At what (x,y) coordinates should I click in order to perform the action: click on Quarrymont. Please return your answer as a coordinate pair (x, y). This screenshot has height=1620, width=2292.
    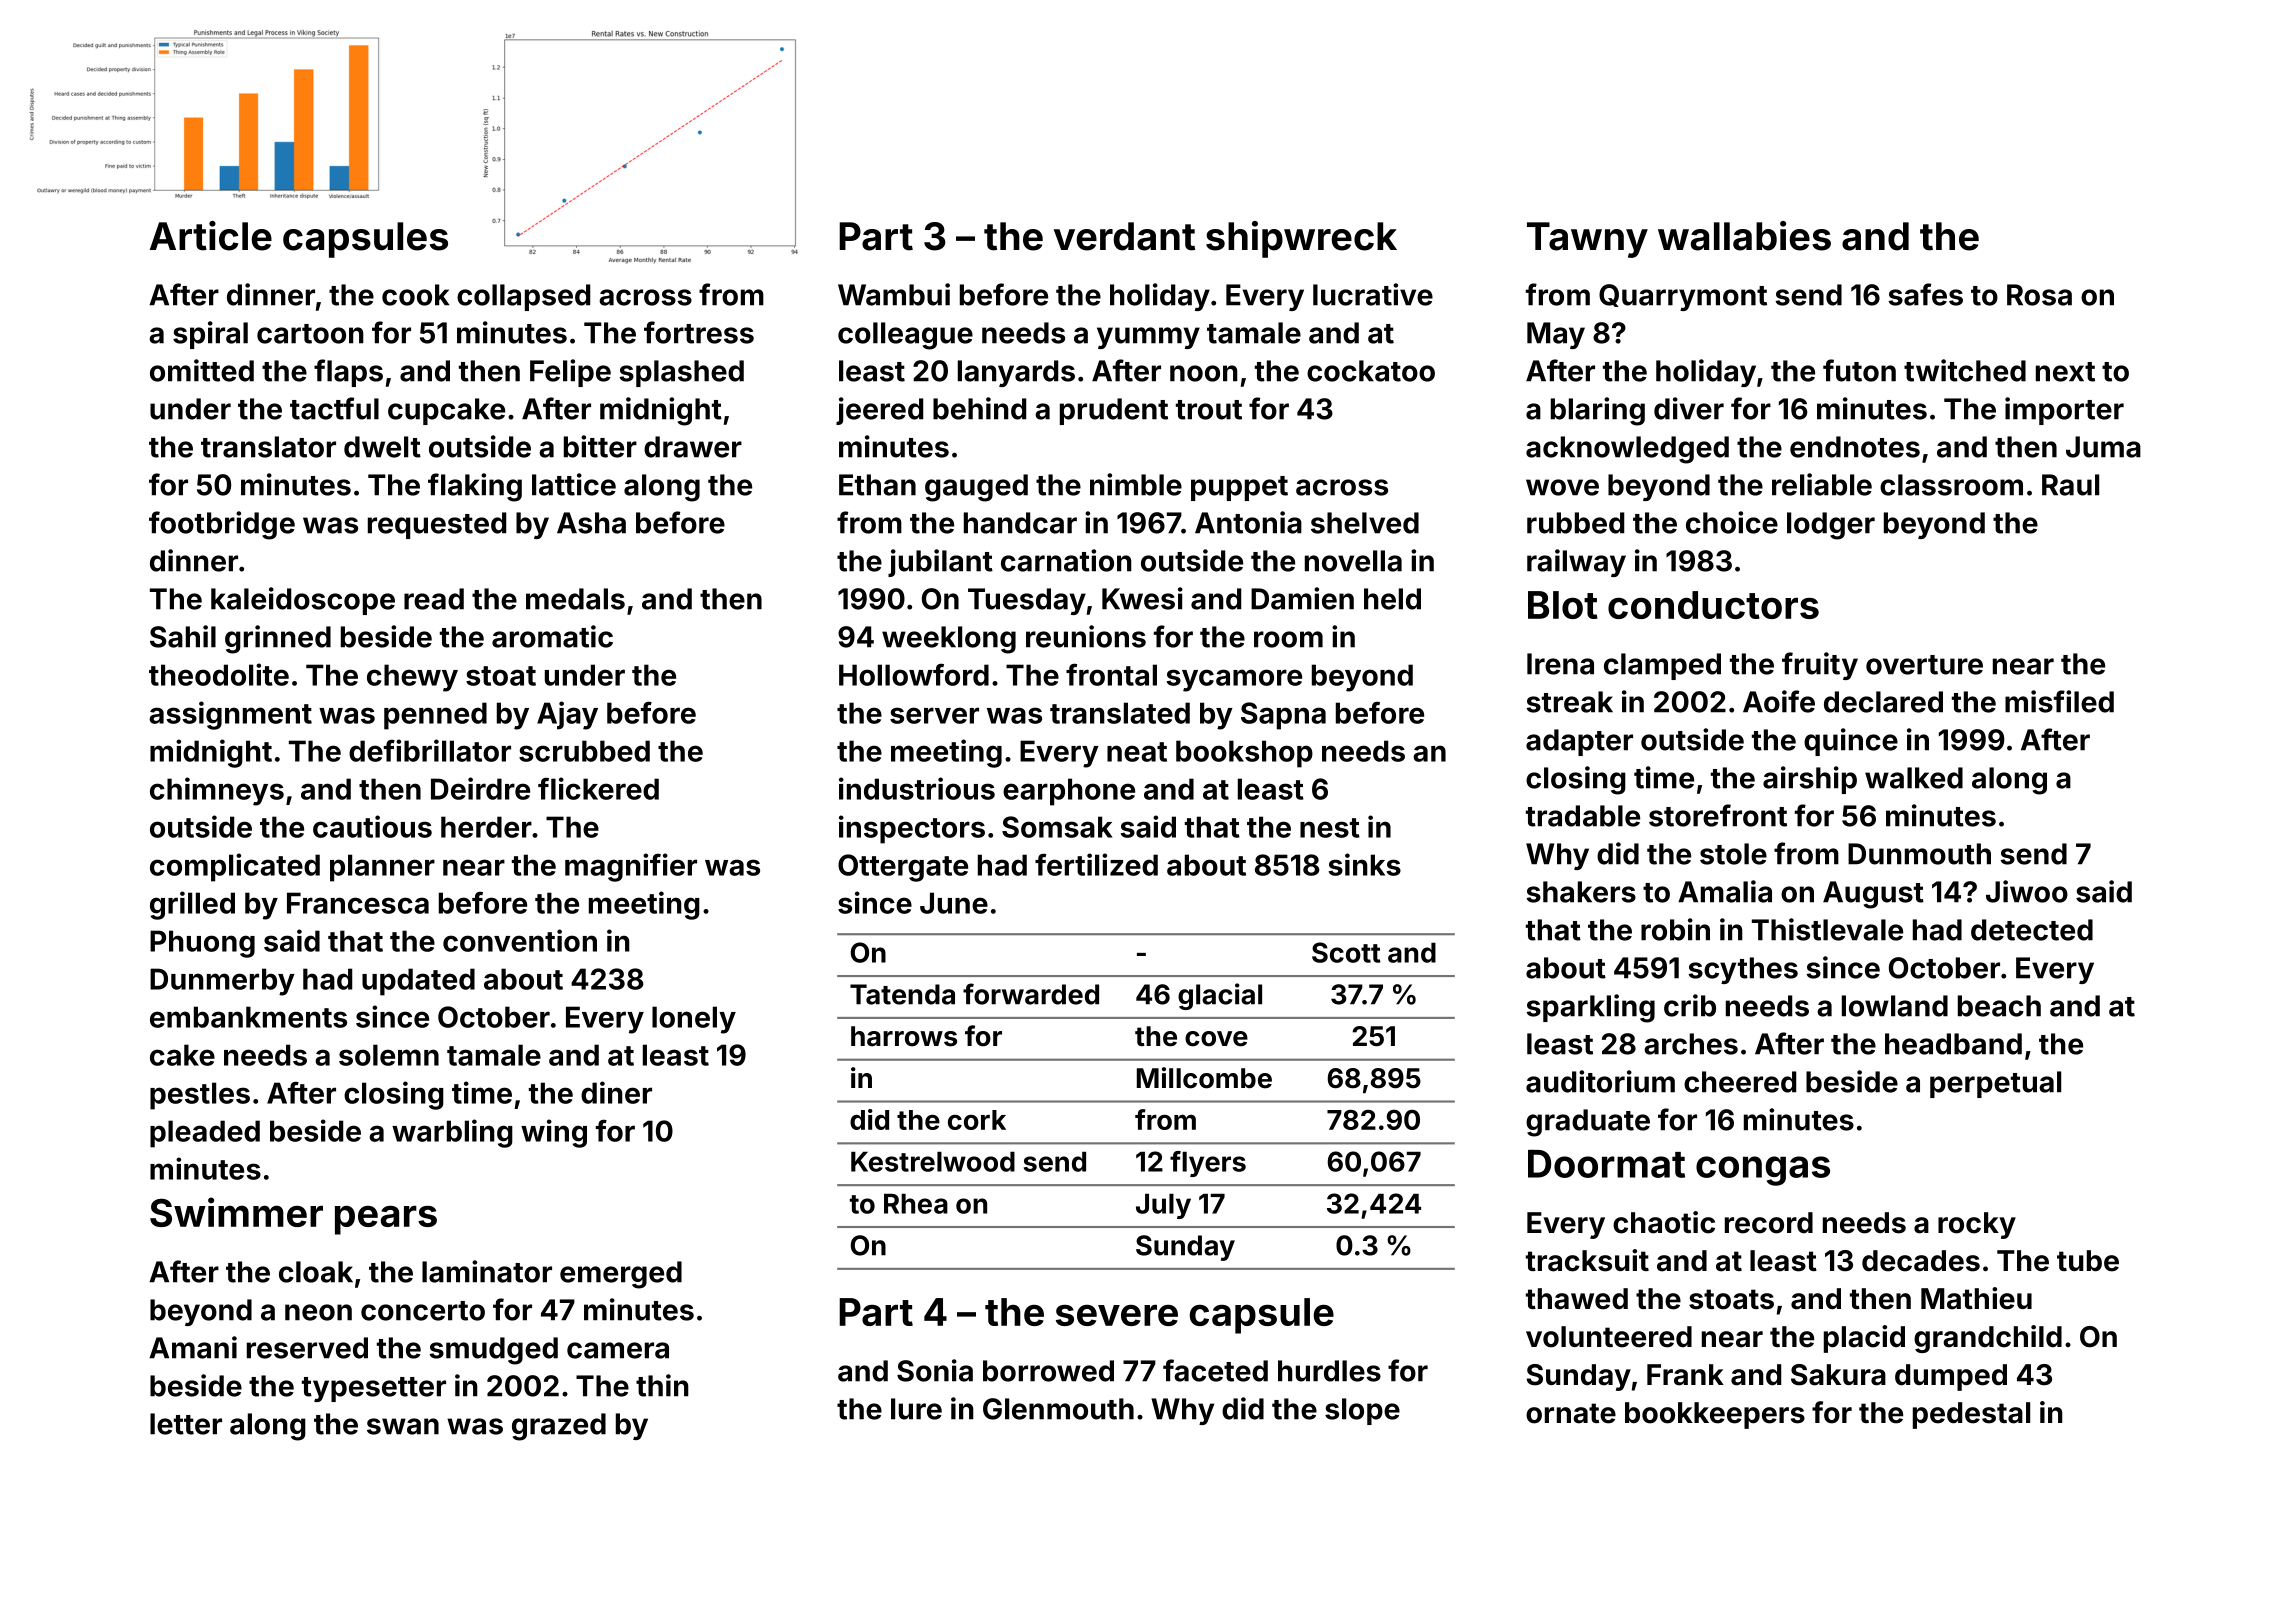
    Looking at the image, I should click on (1683, 297).
